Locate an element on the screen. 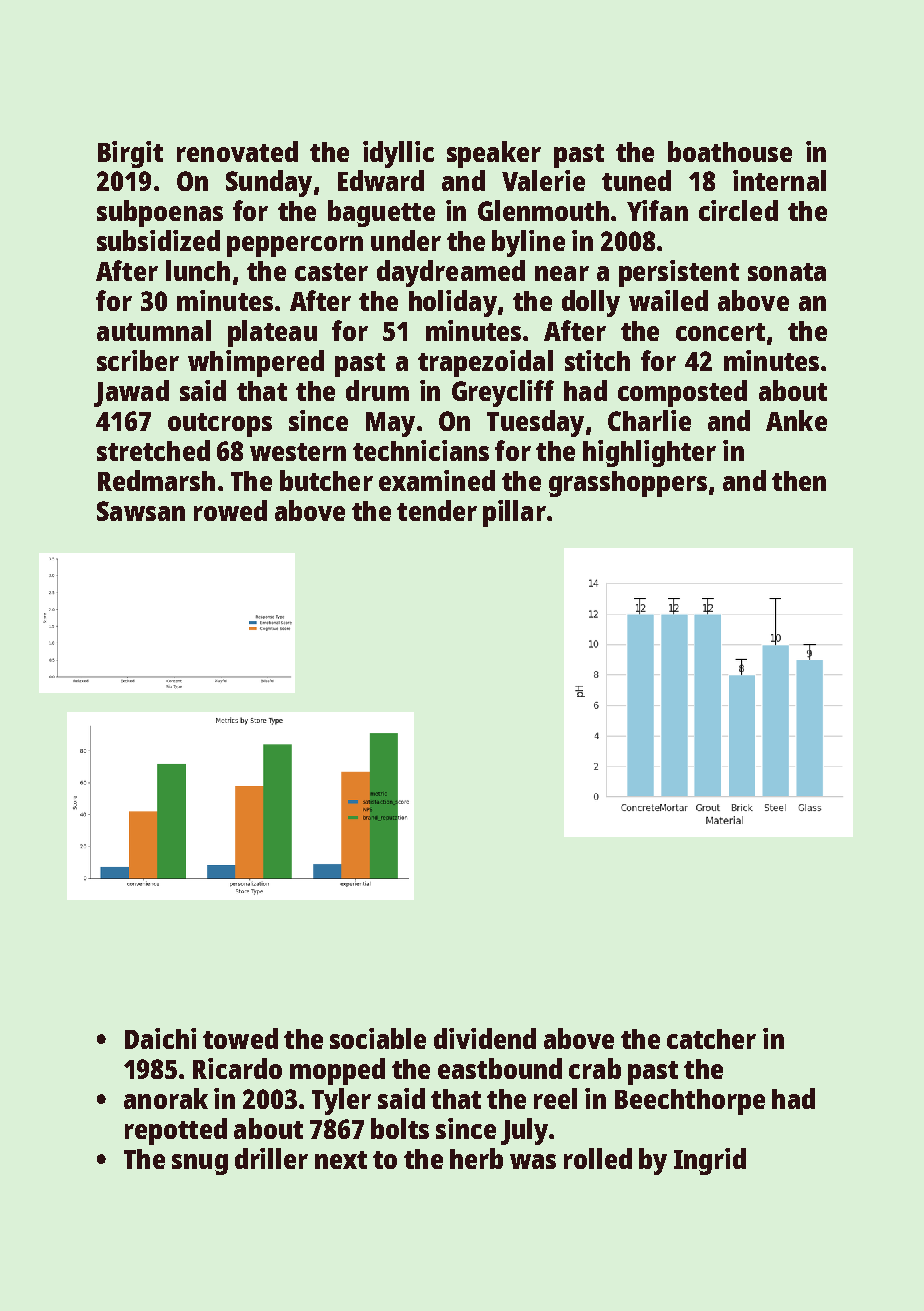 The image size is (924, 1311). peppercorn is located at coordinates (295, 246).
